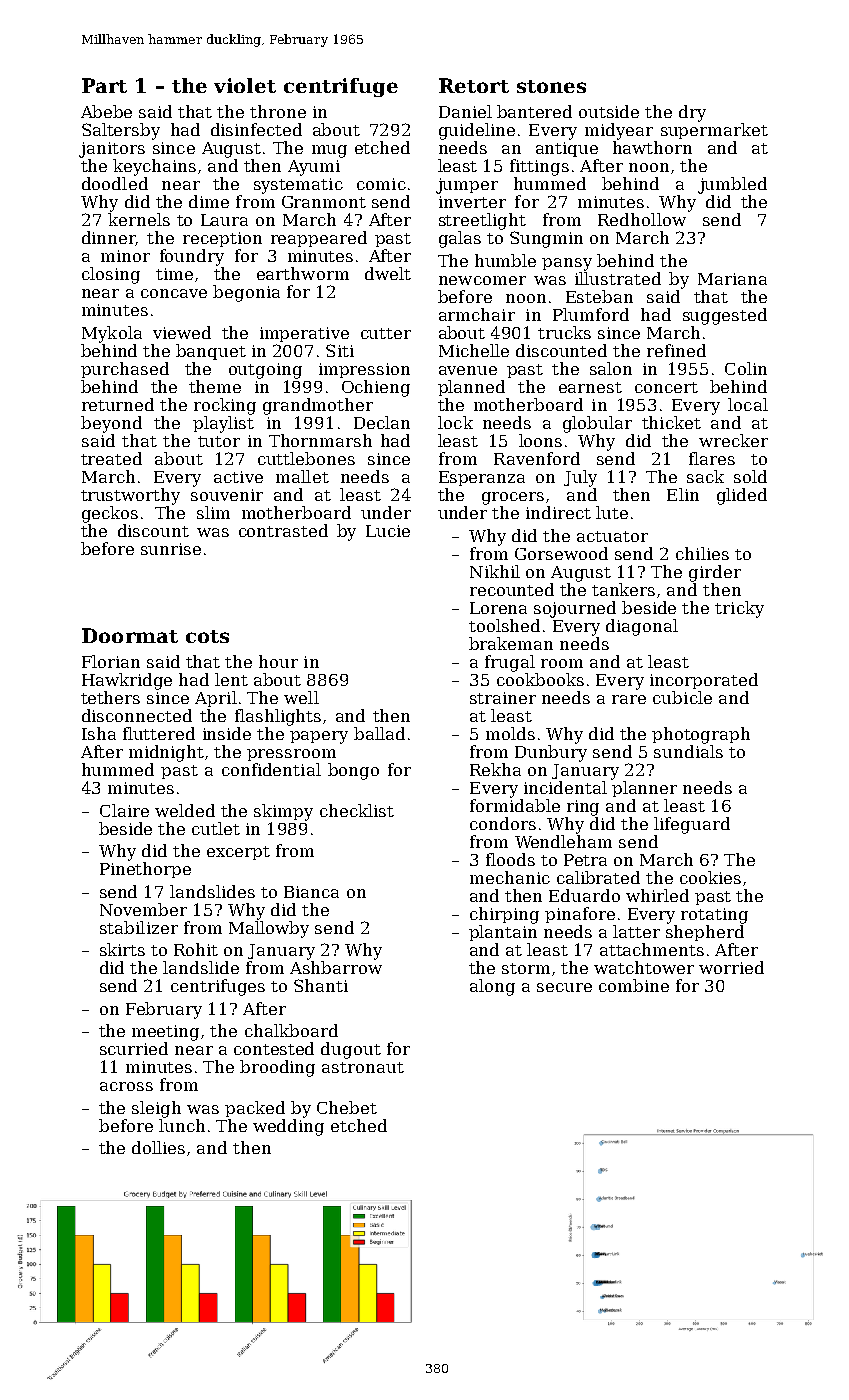  I want to click on cookies, so click(710, 877).
